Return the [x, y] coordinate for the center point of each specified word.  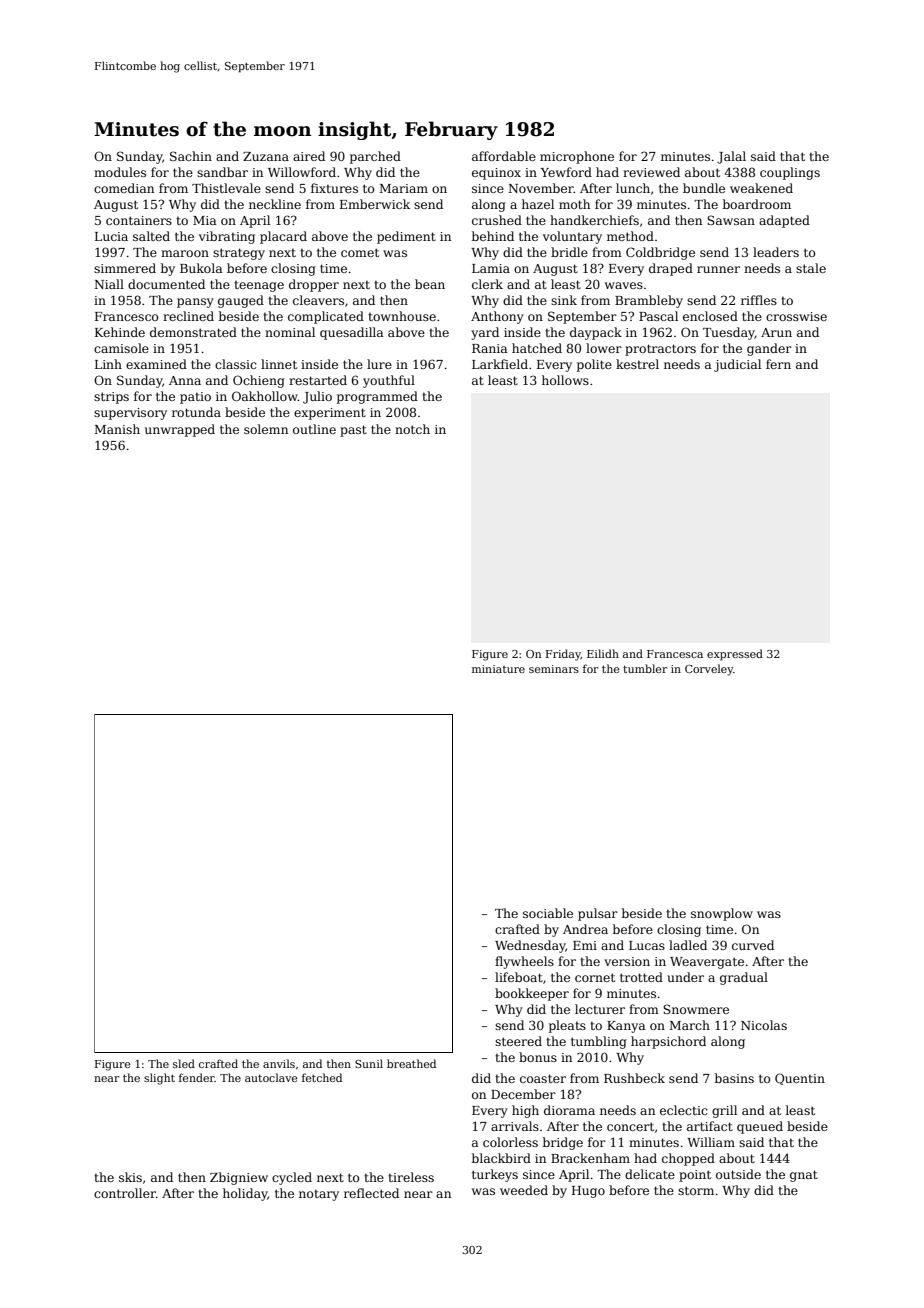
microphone [577, 157]
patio [195, 398]
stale [811, 268]
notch [412, 429]
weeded [524, 1190]
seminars [554, 669]
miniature [498, 669]
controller [125, 1193]
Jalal [731, 157]
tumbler [645, 668]
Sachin [191, 156]
